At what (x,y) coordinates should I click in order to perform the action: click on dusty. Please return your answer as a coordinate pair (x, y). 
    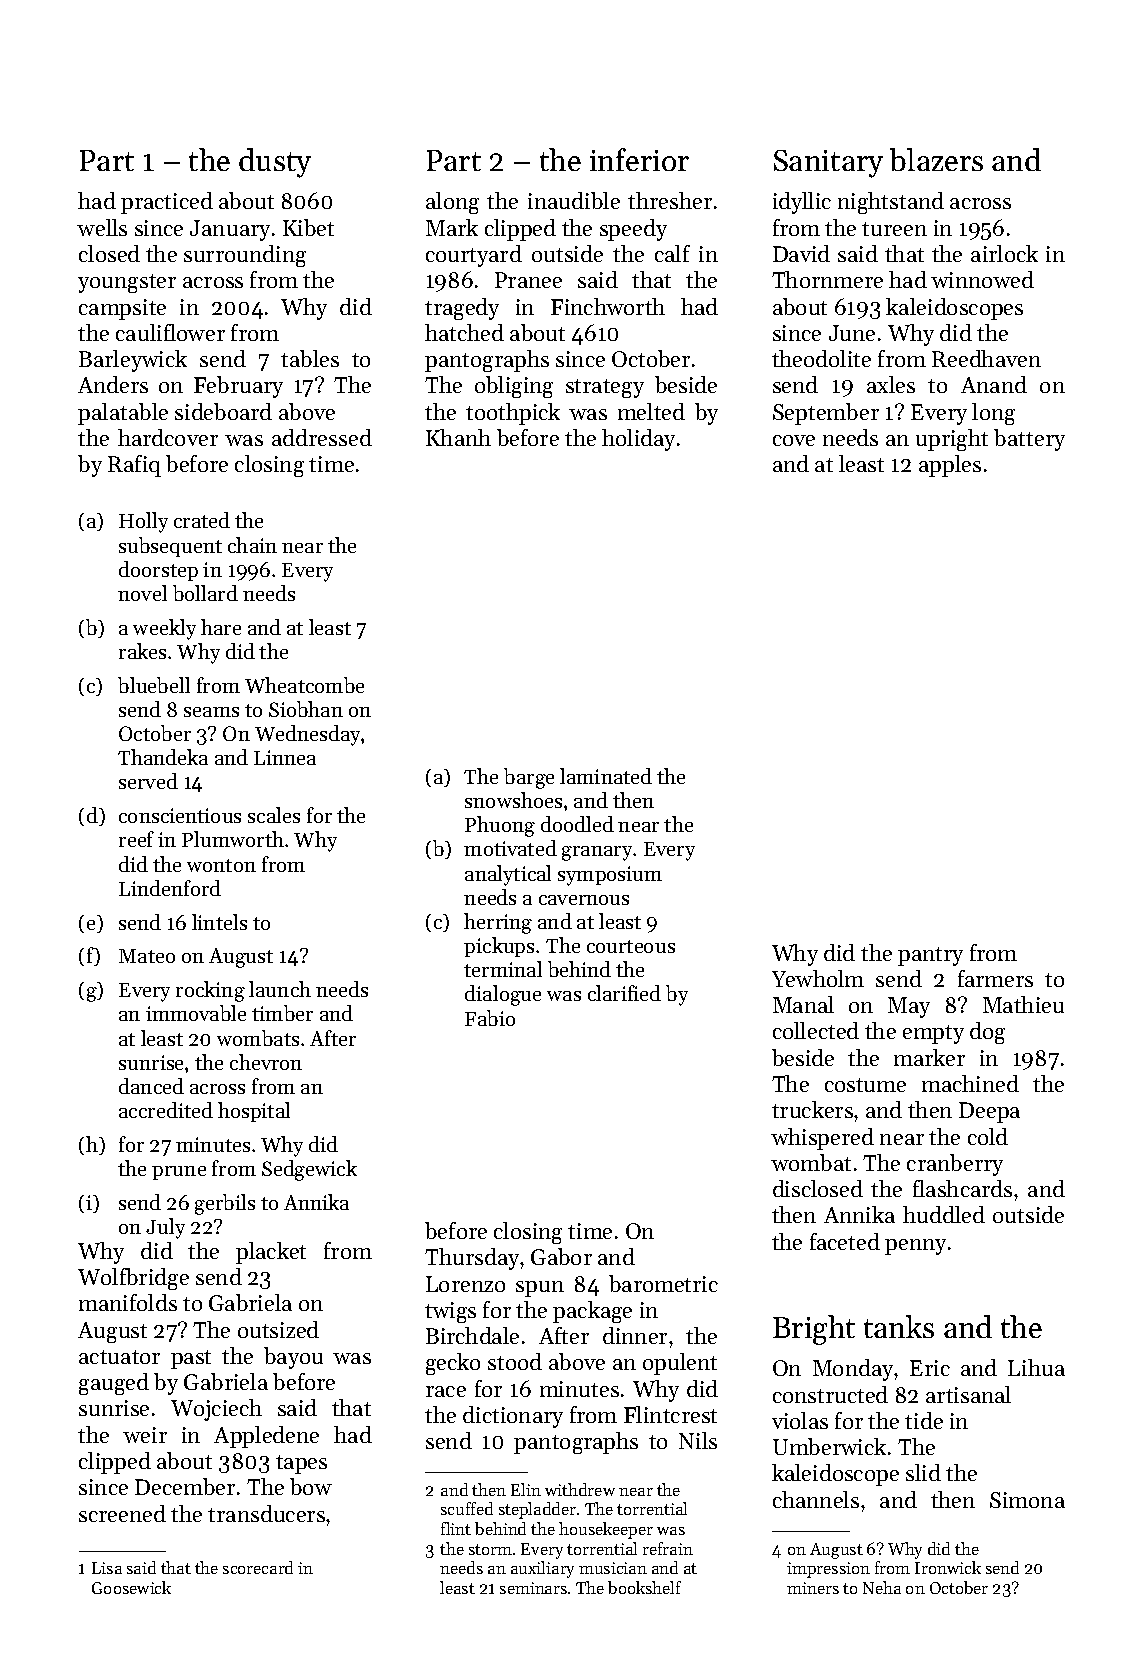
    Looking at the image, I should click on (275, 163).
